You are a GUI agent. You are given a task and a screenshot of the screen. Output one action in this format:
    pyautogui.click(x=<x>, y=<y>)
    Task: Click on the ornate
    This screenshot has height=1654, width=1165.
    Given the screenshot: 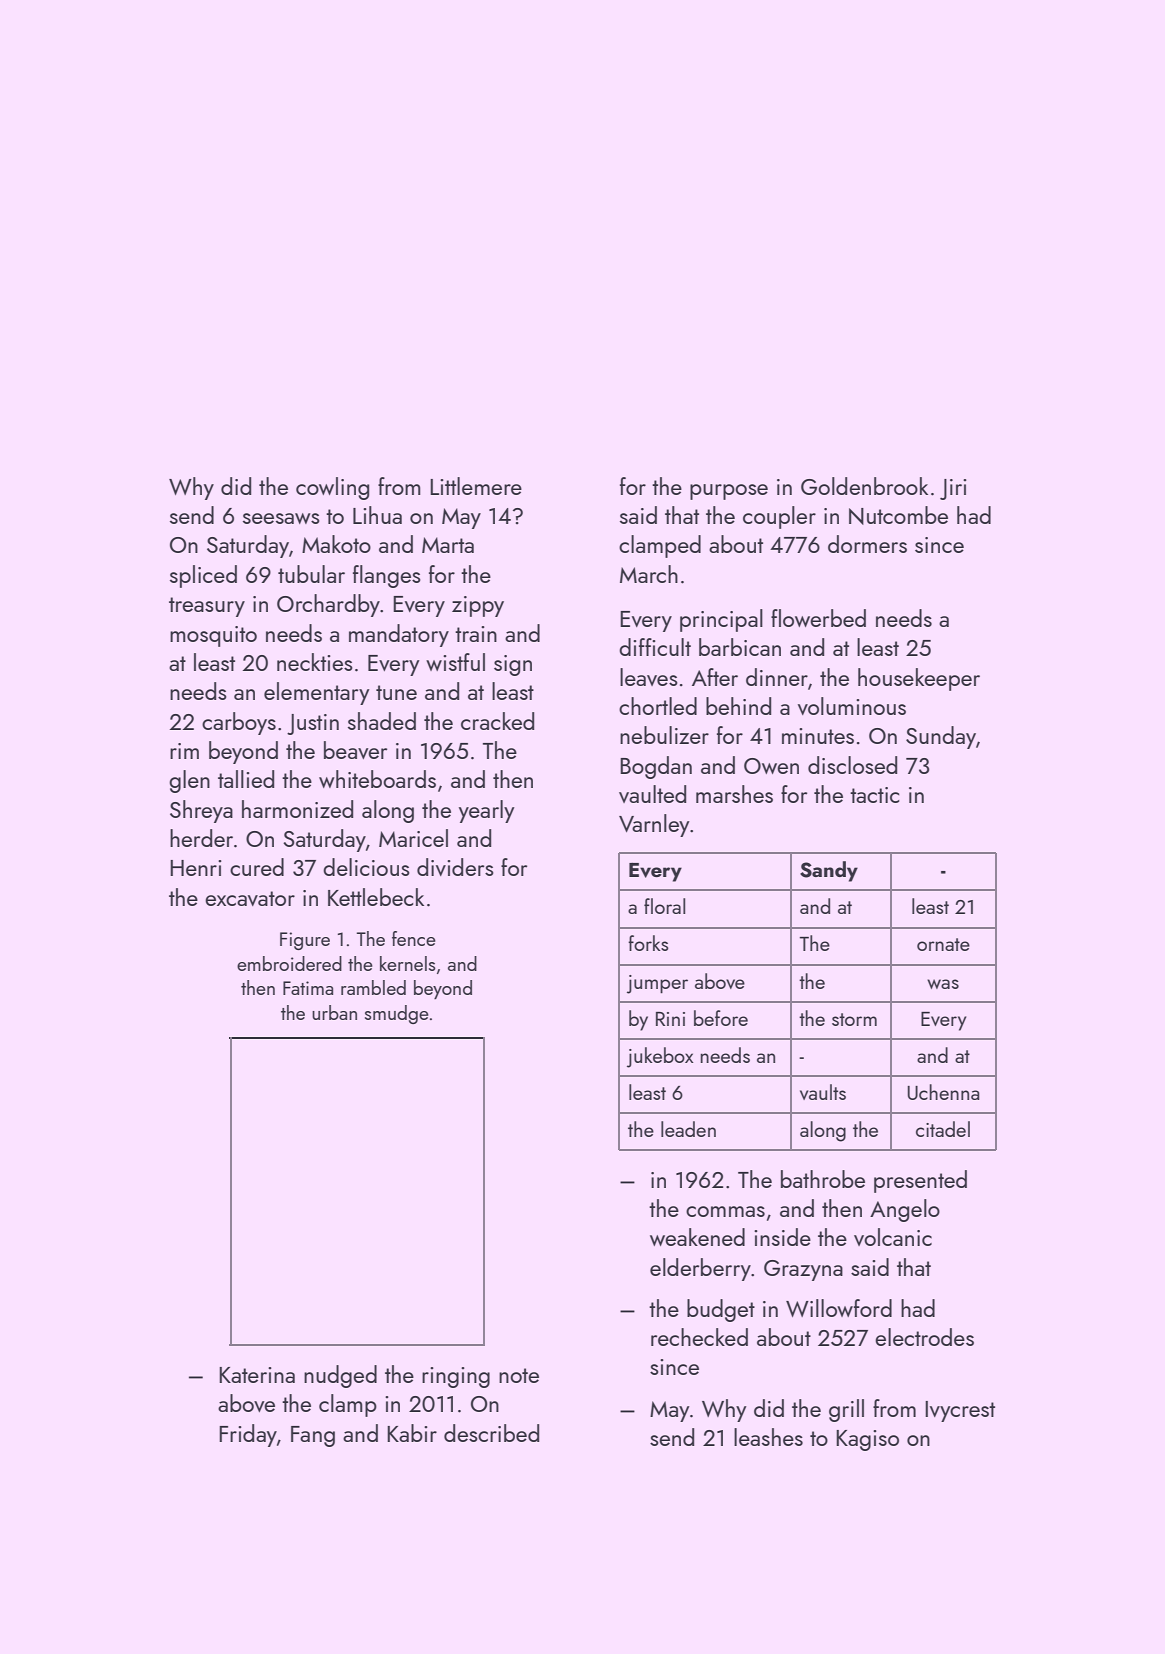 What is the action you would take?
    pyautogui.click(x=943, y=944)
